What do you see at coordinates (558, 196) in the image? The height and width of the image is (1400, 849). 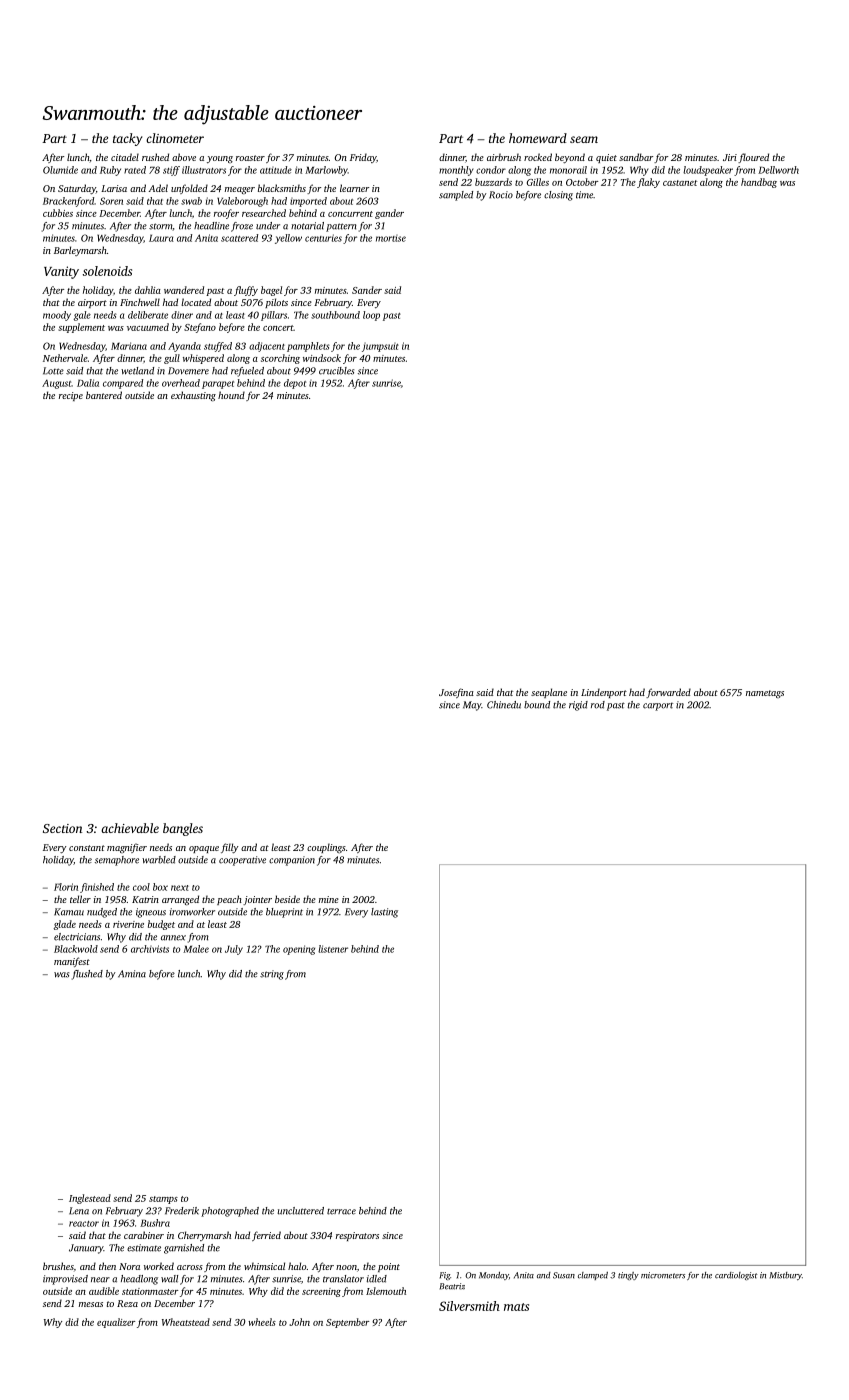 I see `closing` at bounding box center [558, 196].
